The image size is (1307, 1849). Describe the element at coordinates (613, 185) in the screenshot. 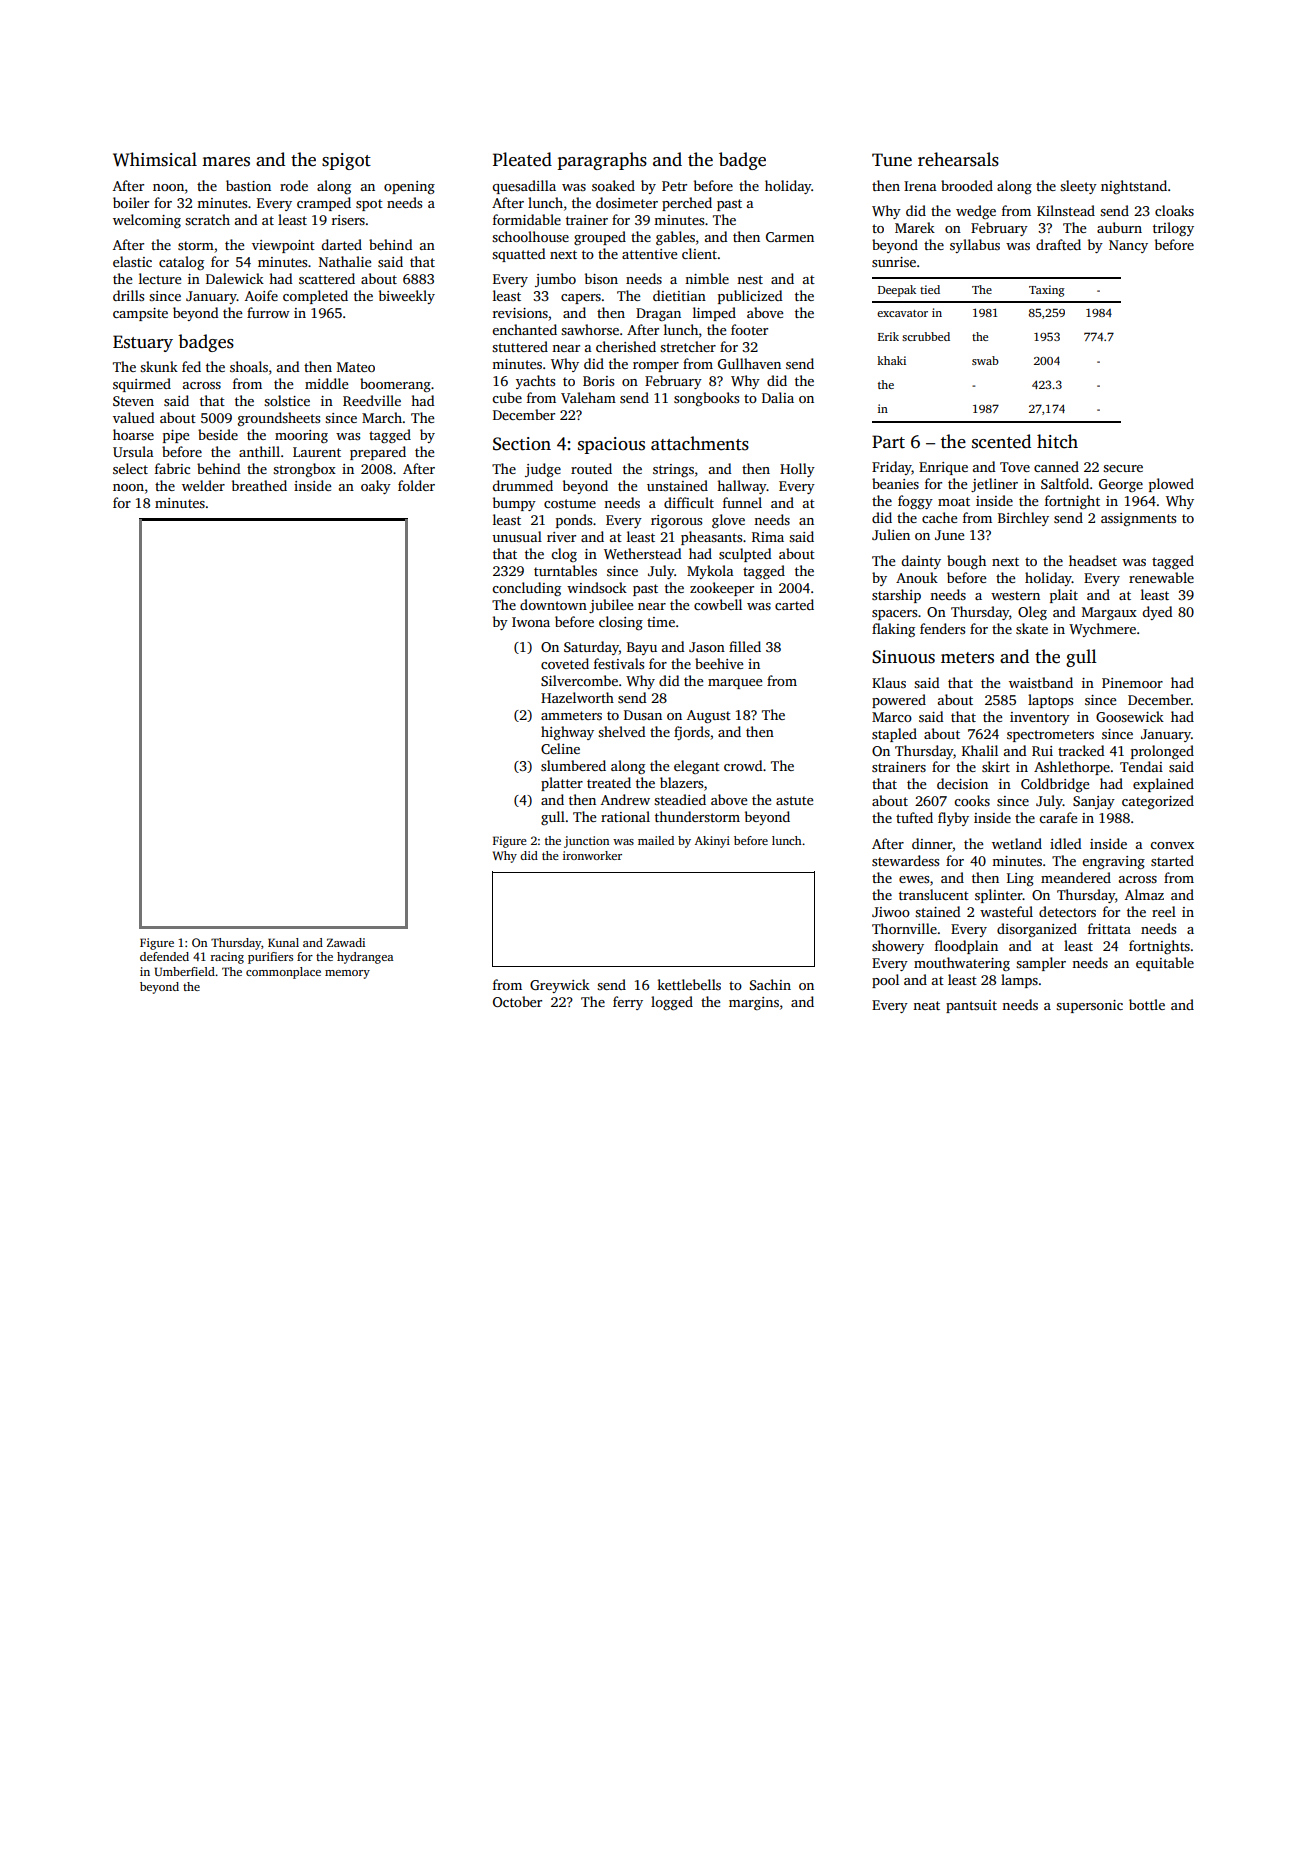

I see `soaked` at that location.
